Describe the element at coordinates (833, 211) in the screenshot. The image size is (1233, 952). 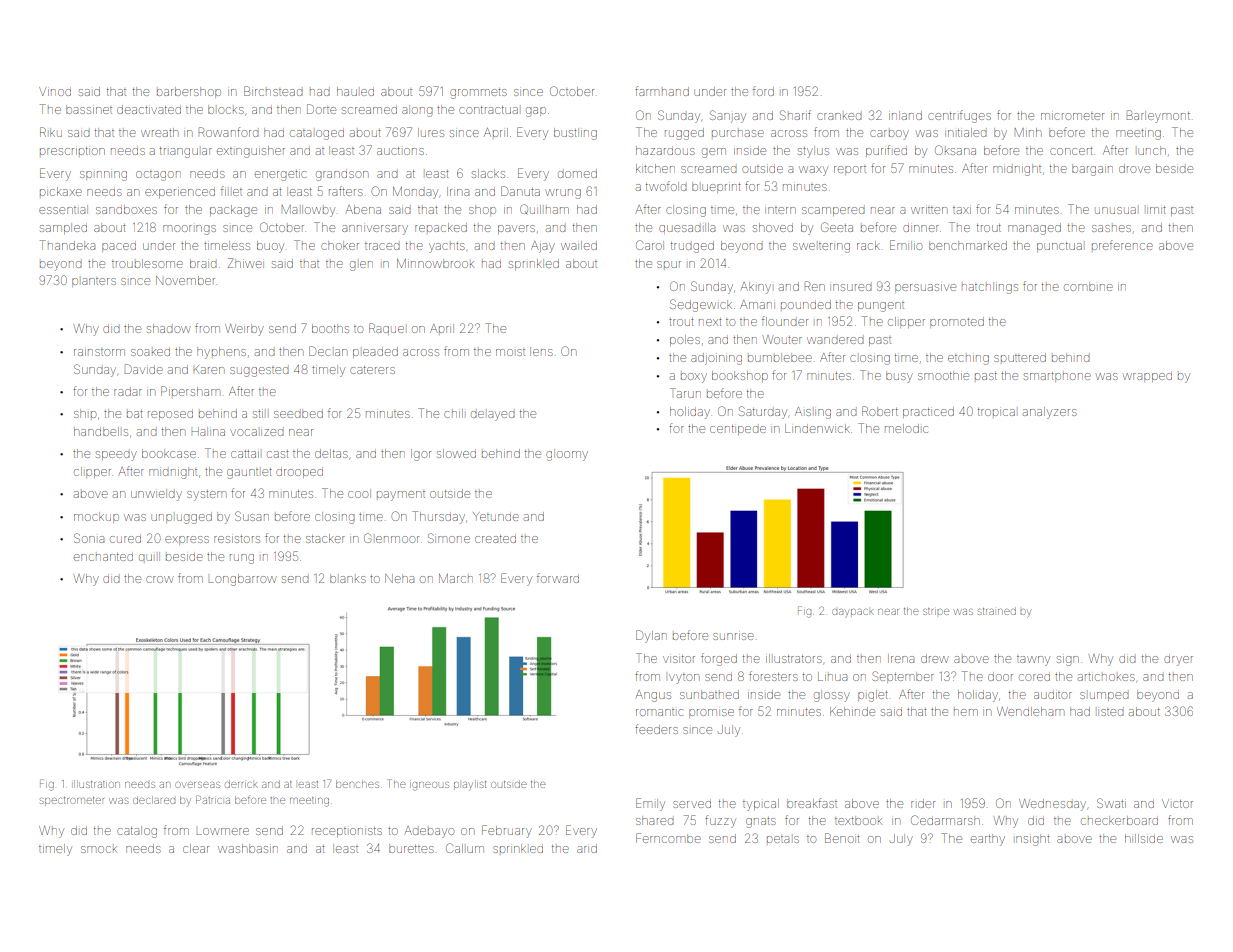
I see `scampered` at that location.
